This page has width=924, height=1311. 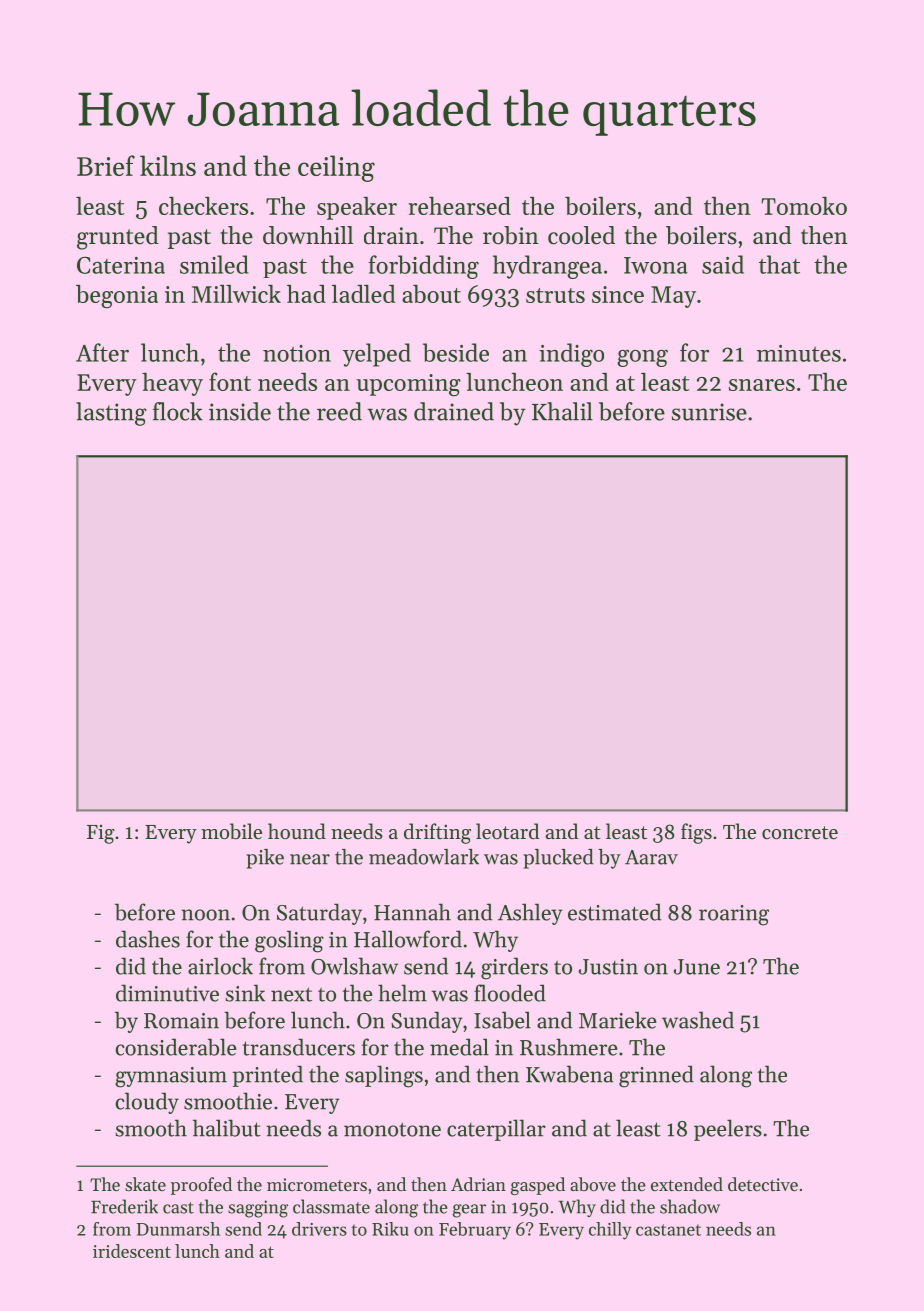 I want to click on dashes, so click(x=148, y=939).
